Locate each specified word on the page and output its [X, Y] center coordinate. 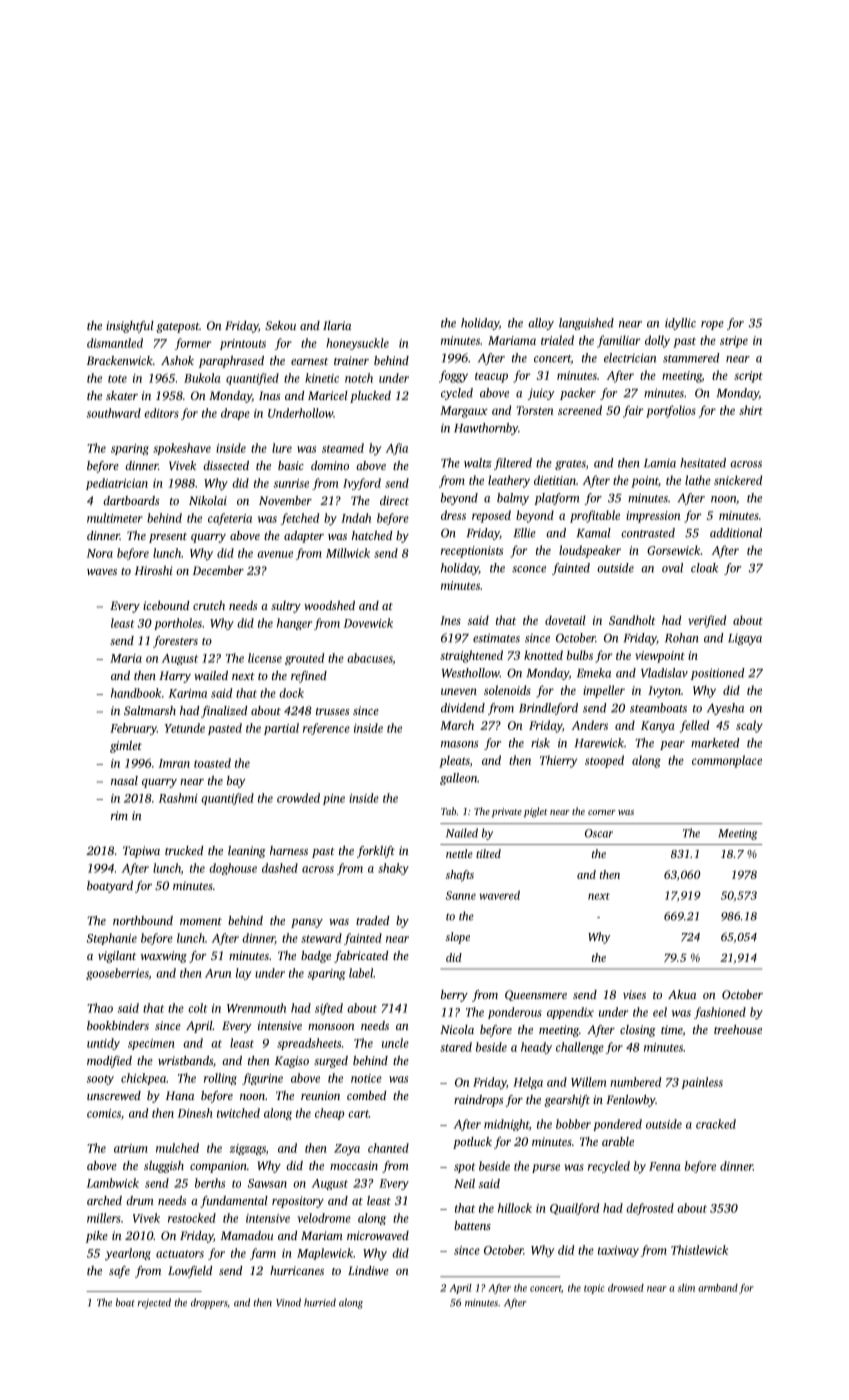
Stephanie [112, 939]
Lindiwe [368, 1270]
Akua [682, 994]
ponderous [515, 1013]
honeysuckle [357, 344]
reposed [491, 516]
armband [718, 1288]
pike [97, 1237]
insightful [130, 327]
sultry [286, 607]
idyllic [680, 324]
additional [736, 533]
